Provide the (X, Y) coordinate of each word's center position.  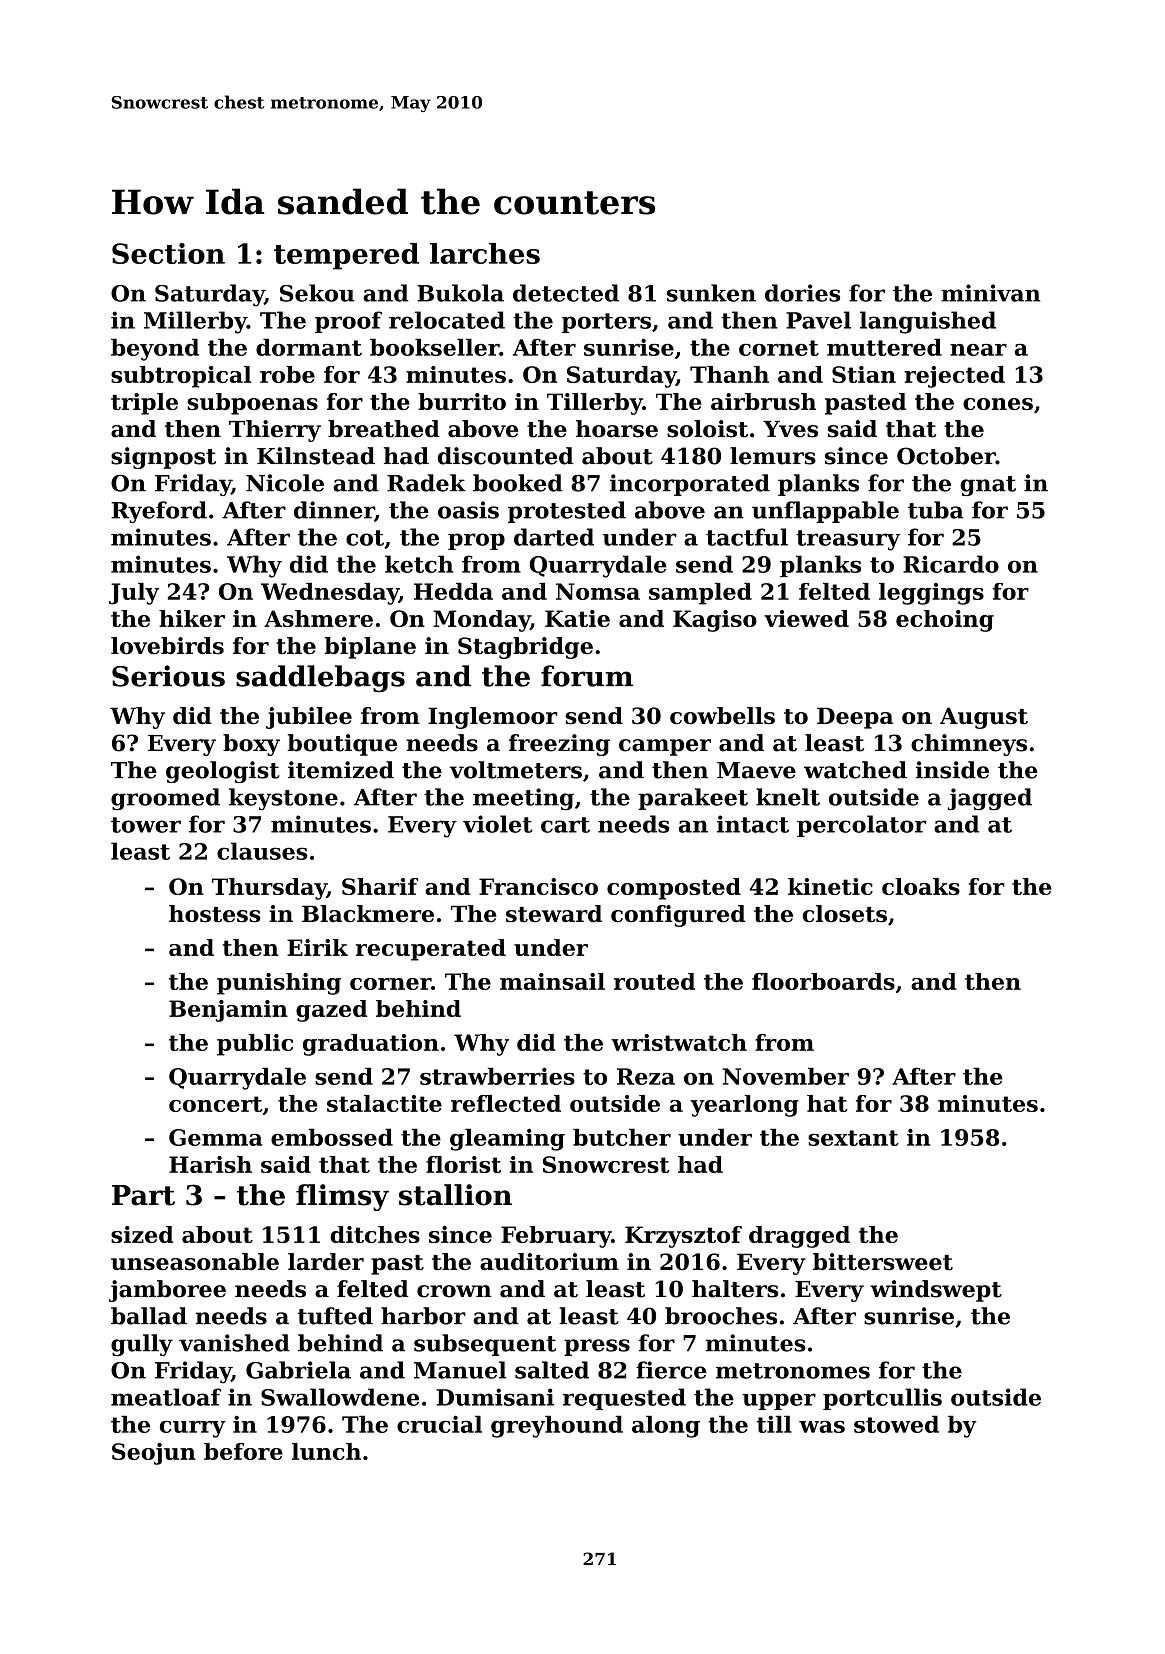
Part (143, 1195)
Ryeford (159, 512)
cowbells (722, 715)
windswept (936, 1291)
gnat (988, 486)
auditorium (549, 1262)
